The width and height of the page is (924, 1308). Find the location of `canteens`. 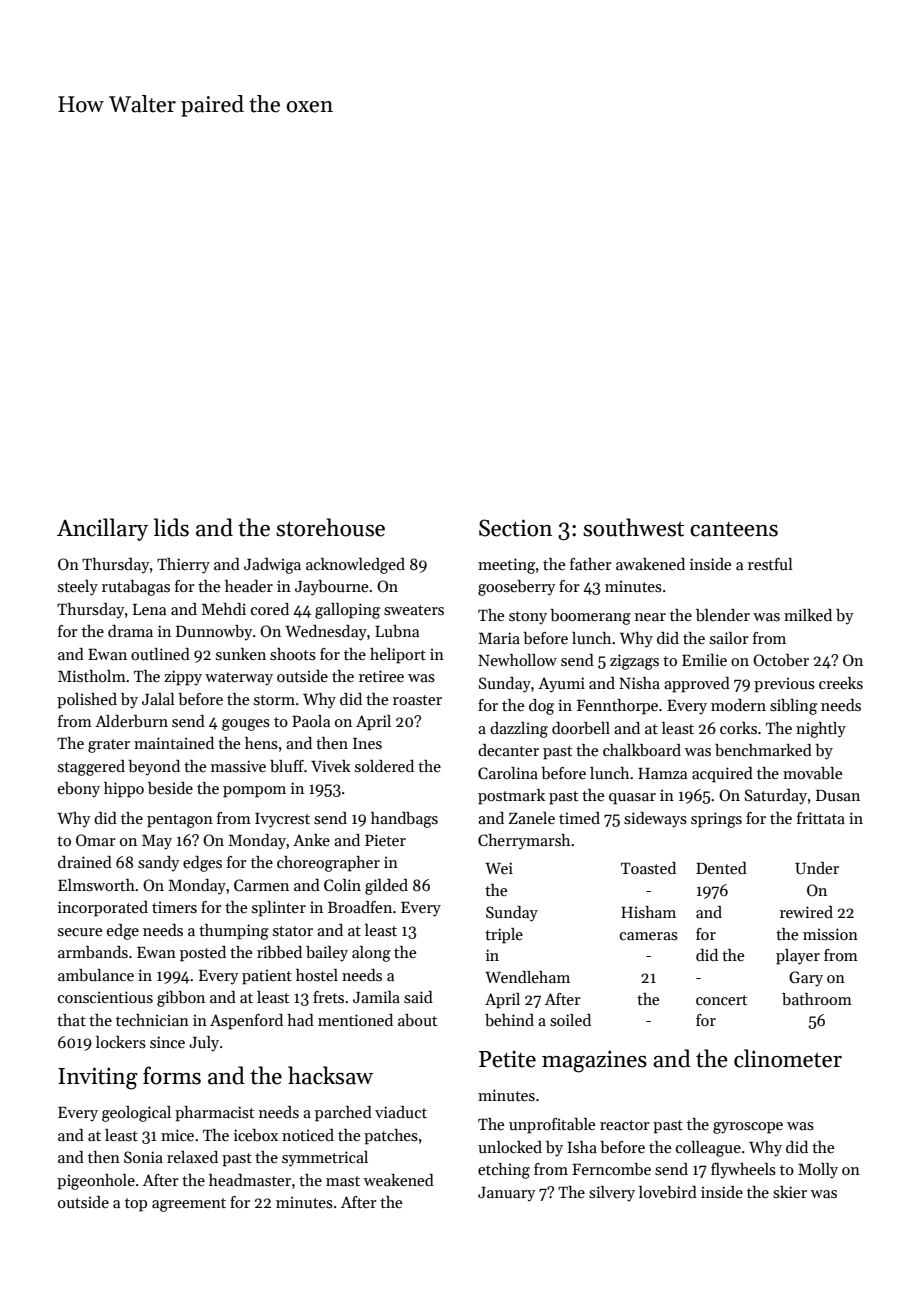

canteens is located at coordinates (734, 529).
